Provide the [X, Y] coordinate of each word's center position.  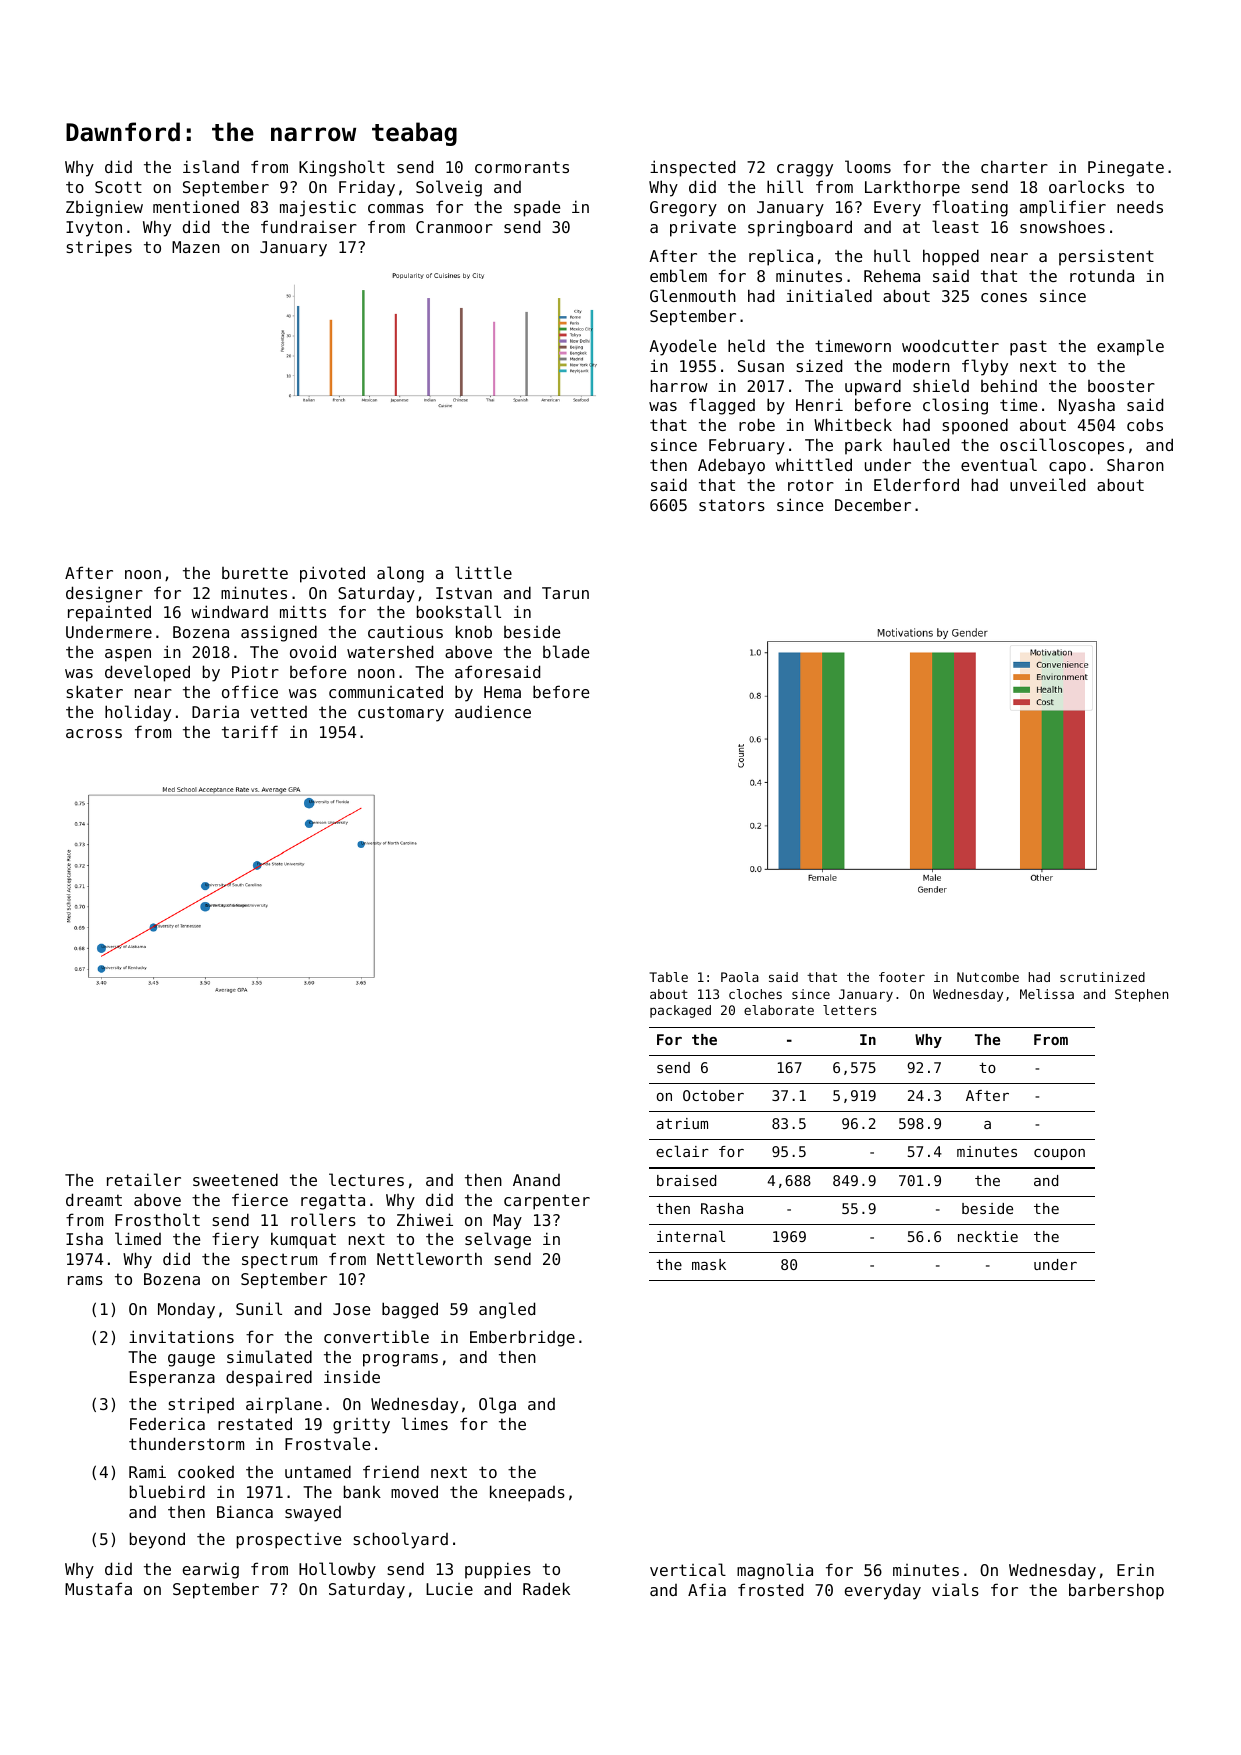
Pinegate [1126, 168]
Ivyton [94, 229]
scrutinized [1102, 977]
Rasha [722, 1208]
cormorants [522, 167]
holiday [138, 713]
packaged [680, 1011]
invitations [181, 1336]
